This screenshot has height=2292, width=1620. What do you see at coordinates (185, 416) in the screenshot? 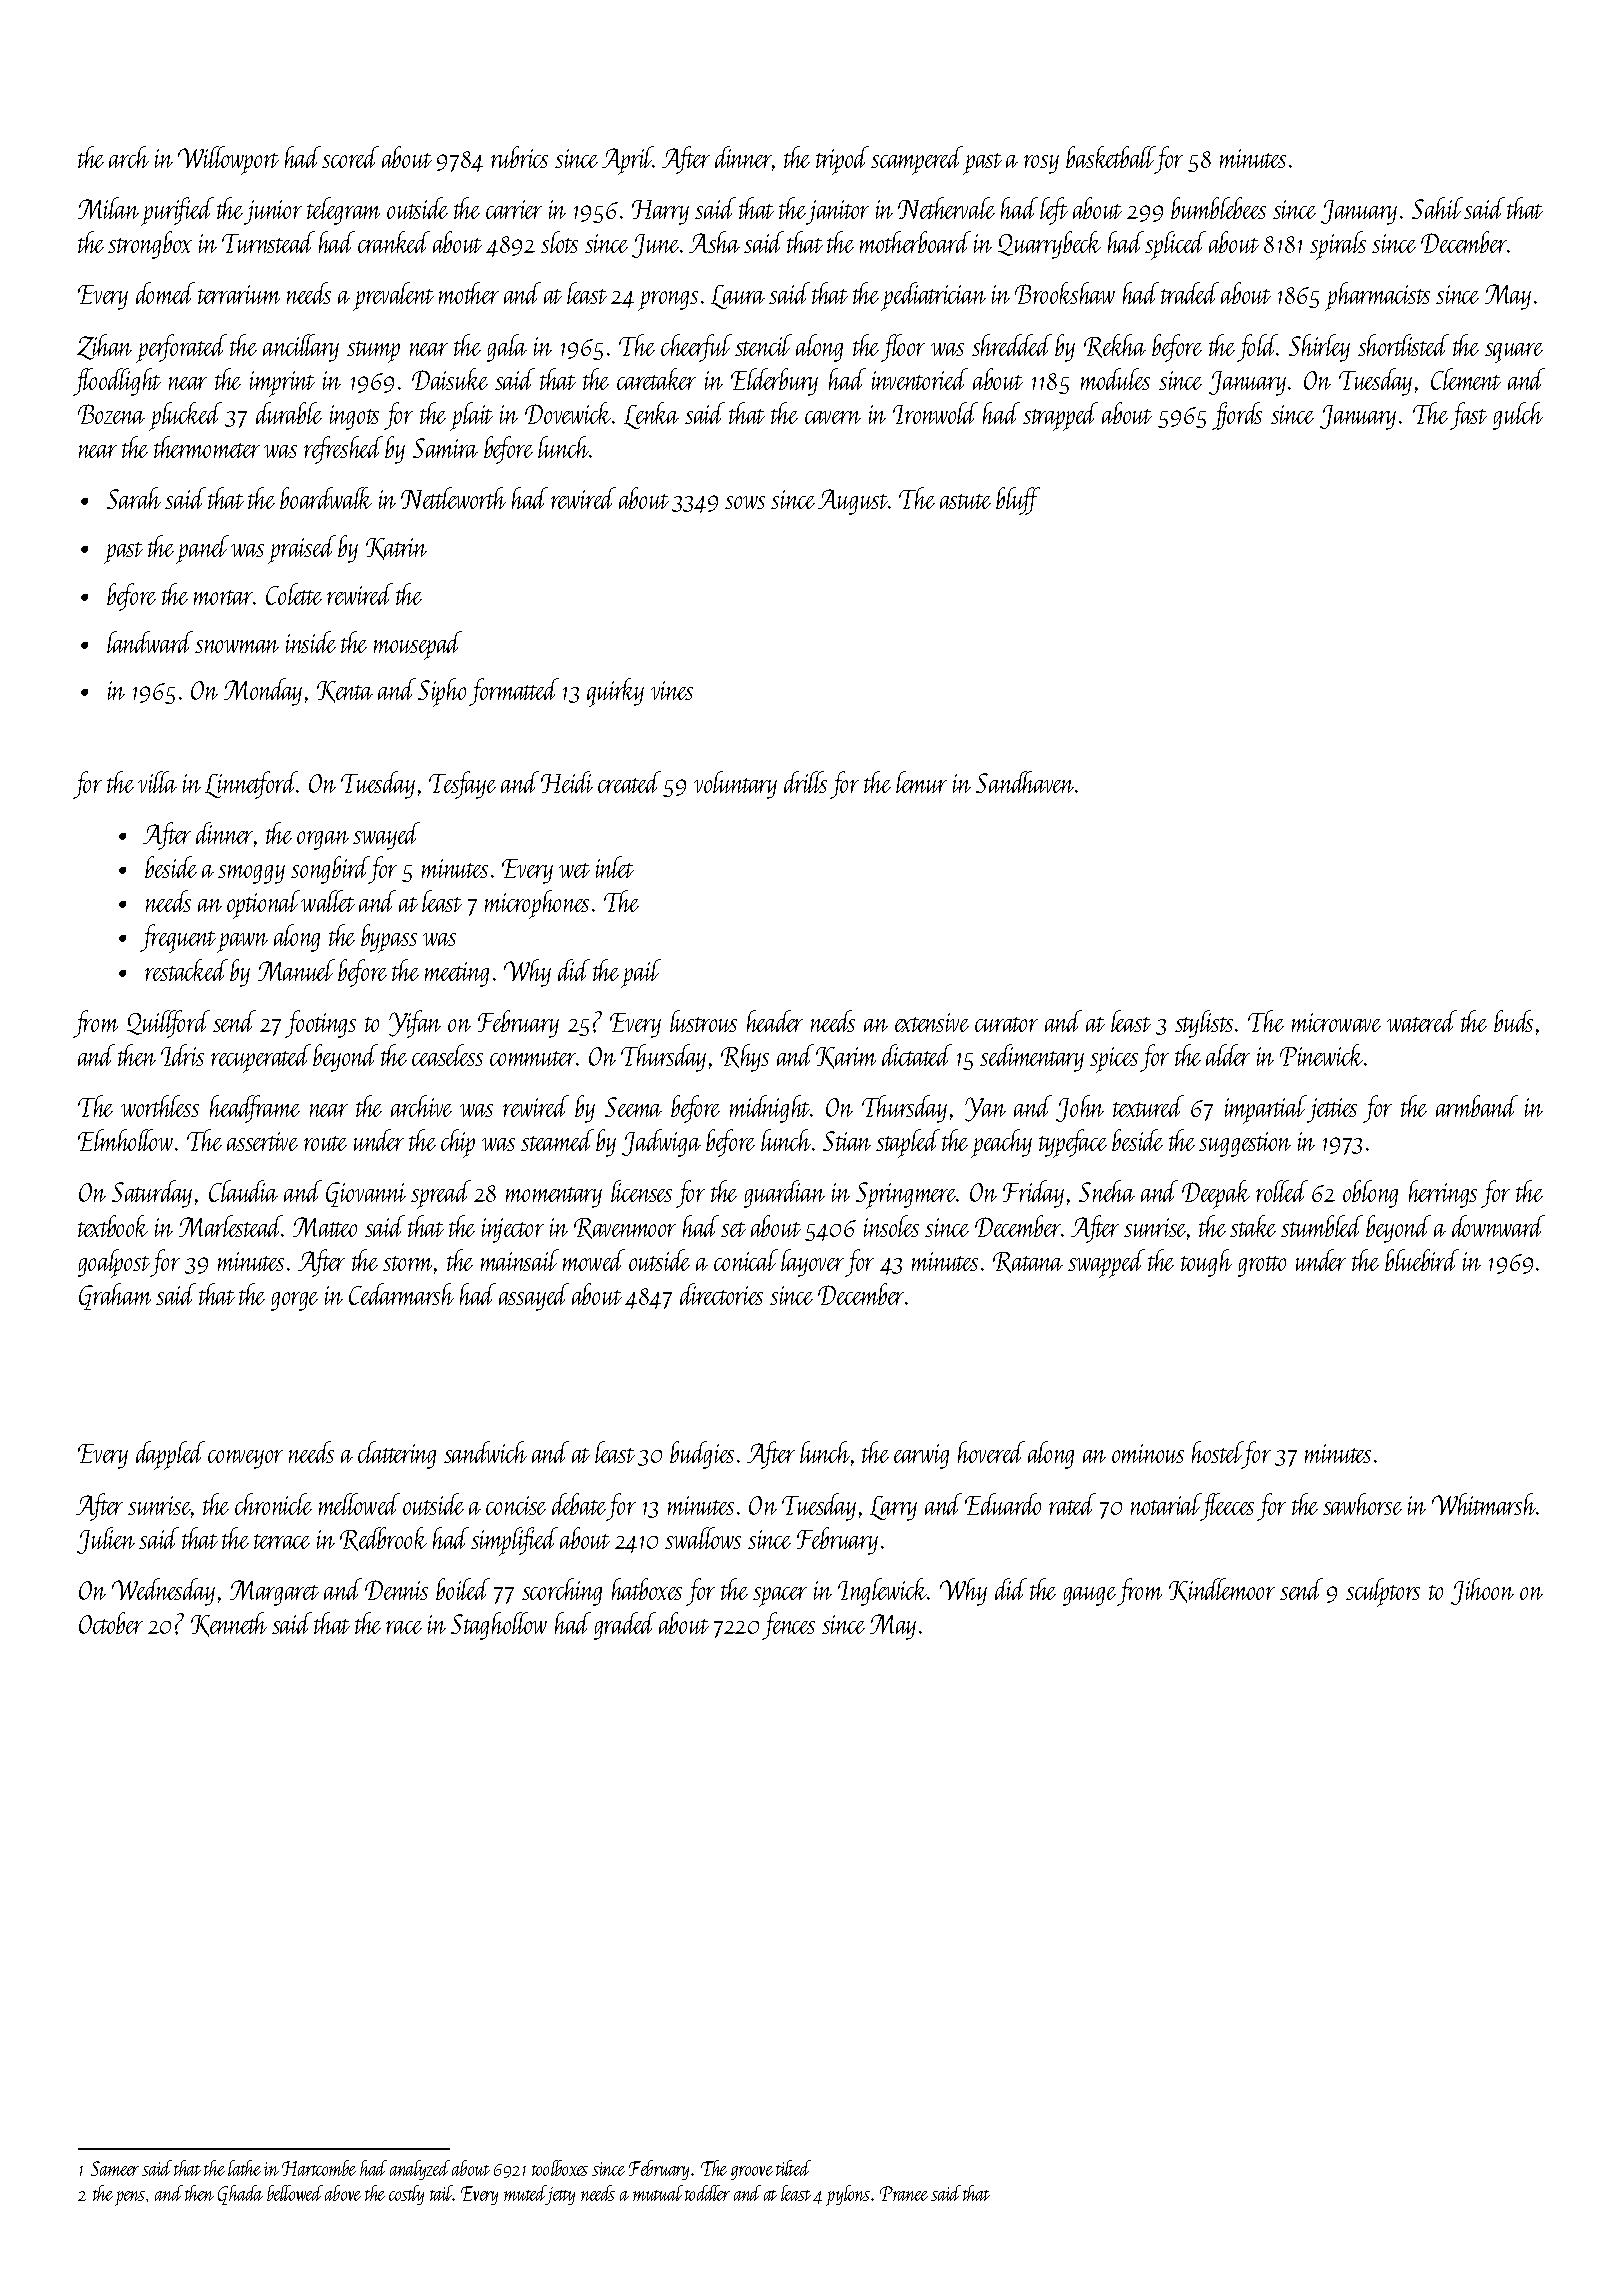
I see `plucked` at bounding box center [185, 416].
